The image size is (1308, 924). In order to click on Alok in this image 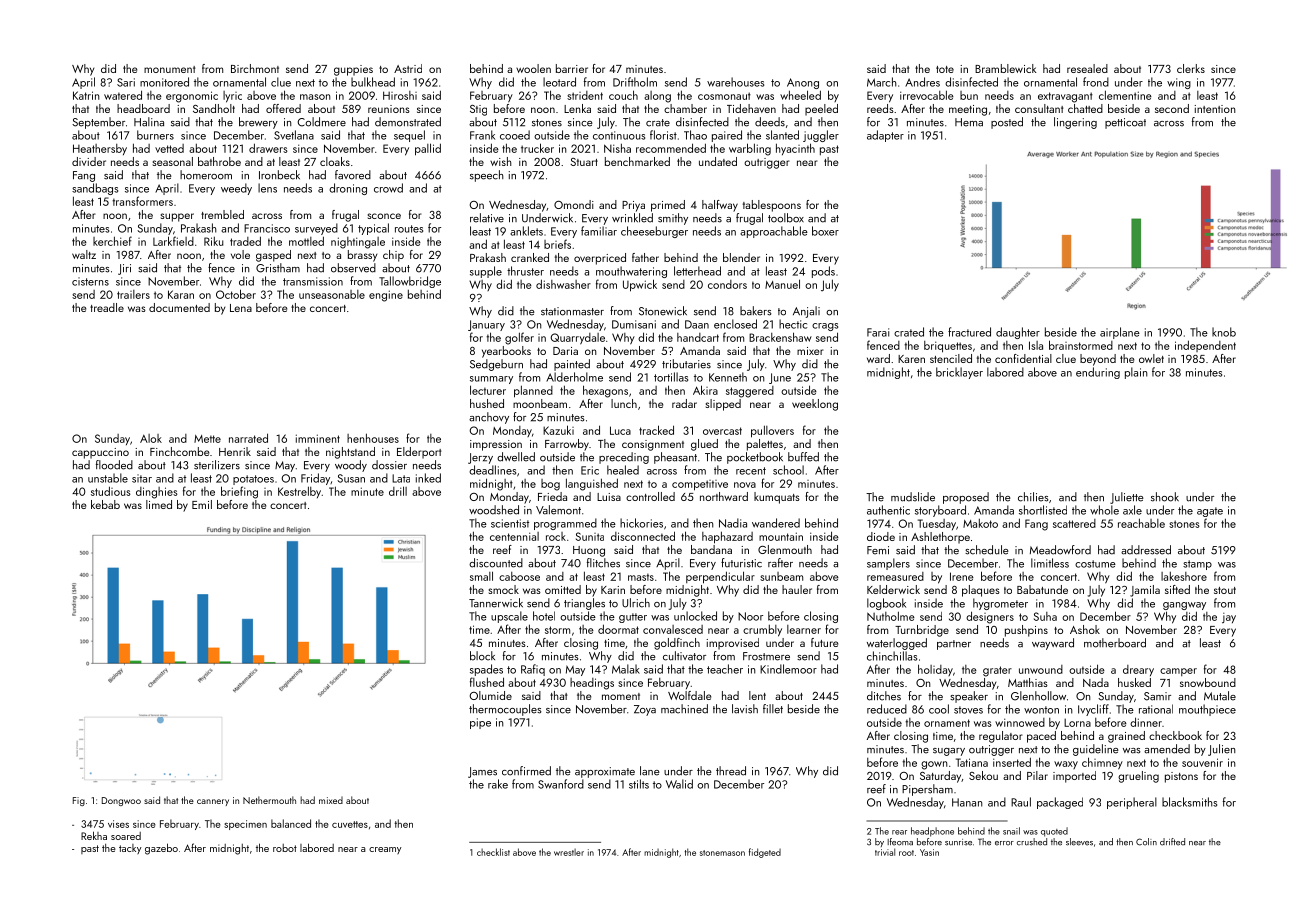, I will do `click(151, 438)`.
